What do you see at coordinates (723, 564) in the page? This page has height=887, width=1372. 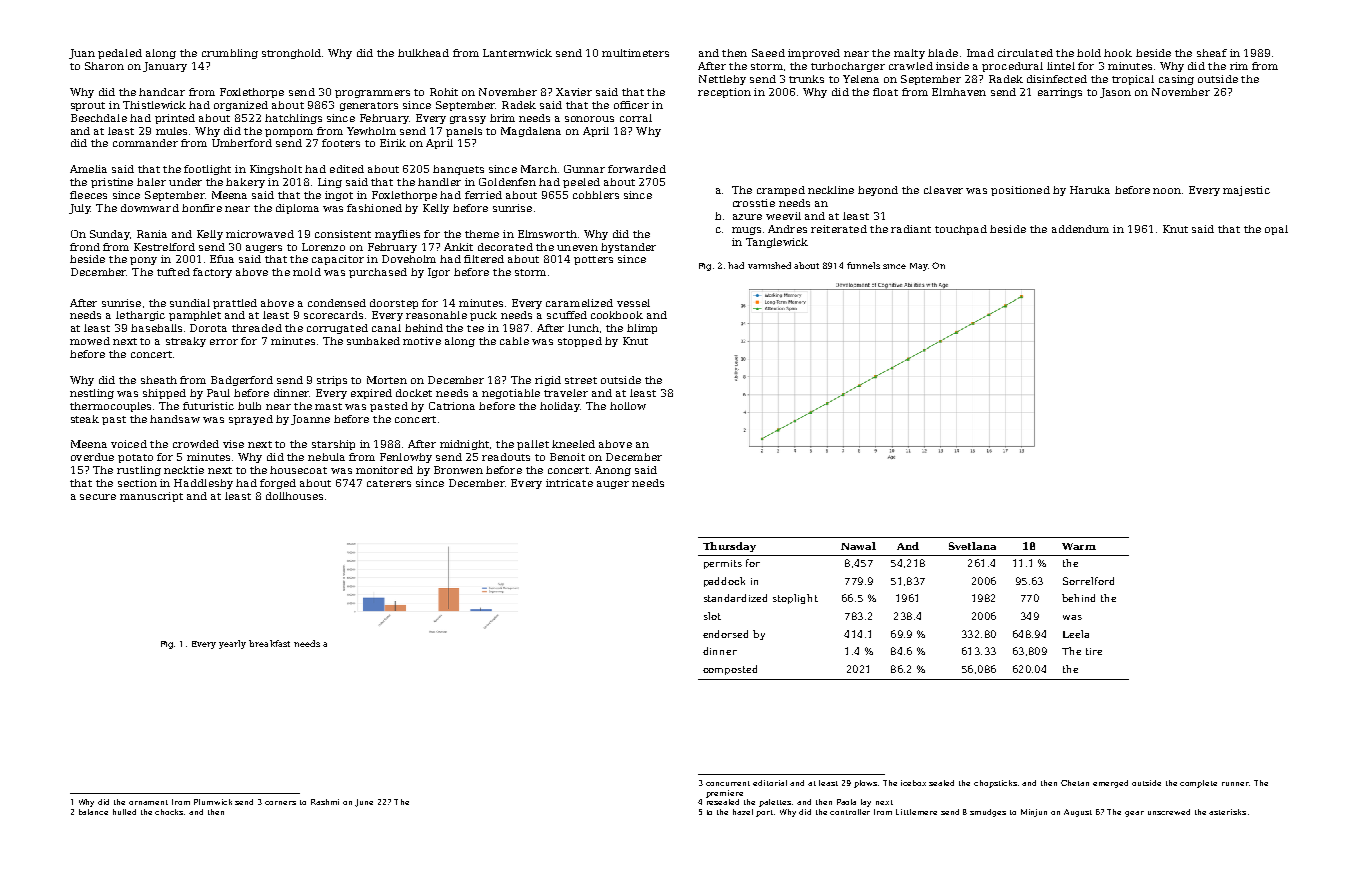 I see `permits` at bounding box center [723, 564].
